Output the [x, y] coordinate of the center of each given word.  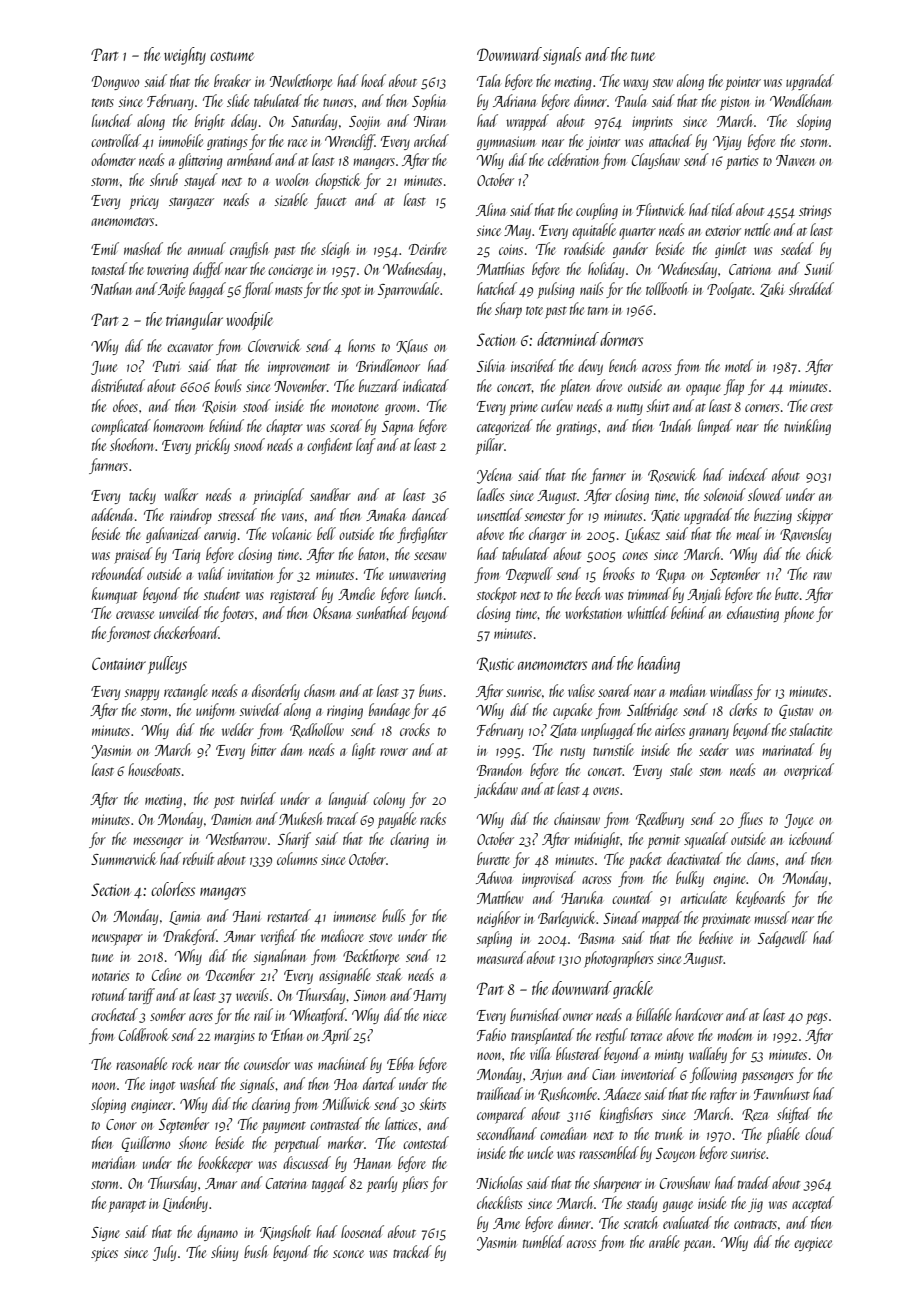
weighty [185, 56]
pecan [697, 1246]
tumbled [543, 1241]
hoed [373, 80]
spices [104, 1254]
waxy [635, 84]
